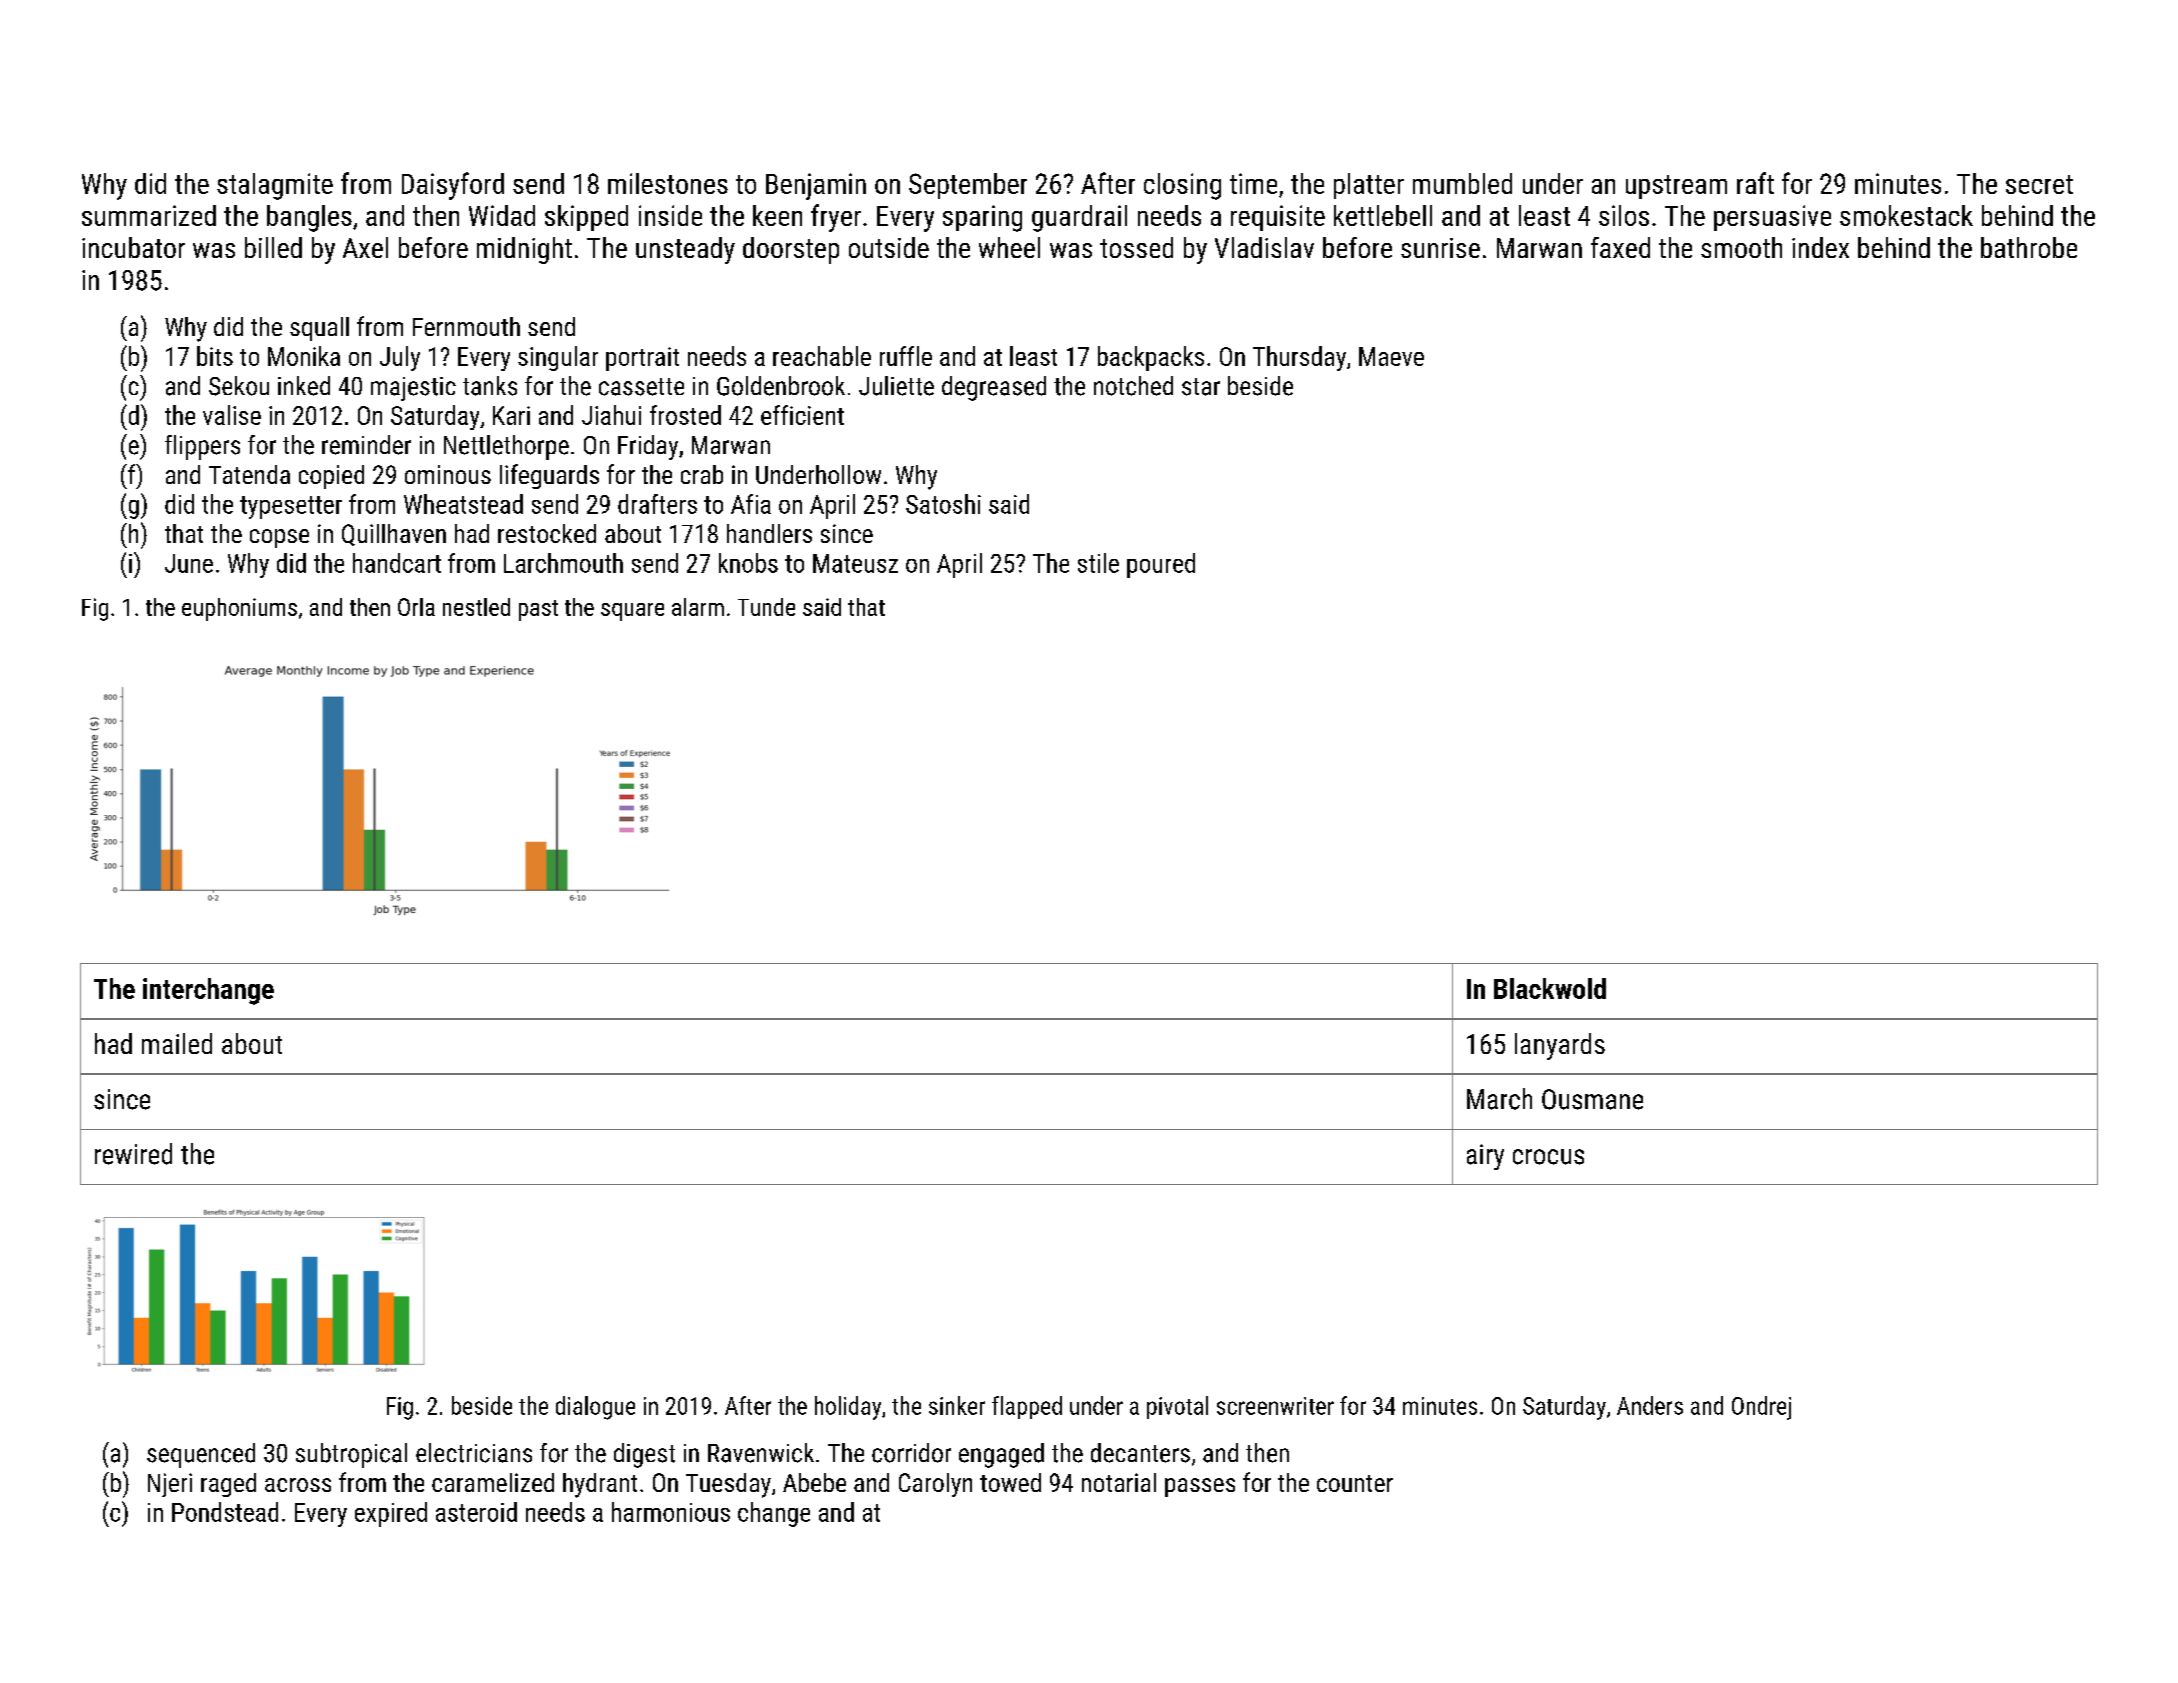 The height and width of the screenshot is (1683, 2178). I want to click on crocus, so click(1548, 1157).
